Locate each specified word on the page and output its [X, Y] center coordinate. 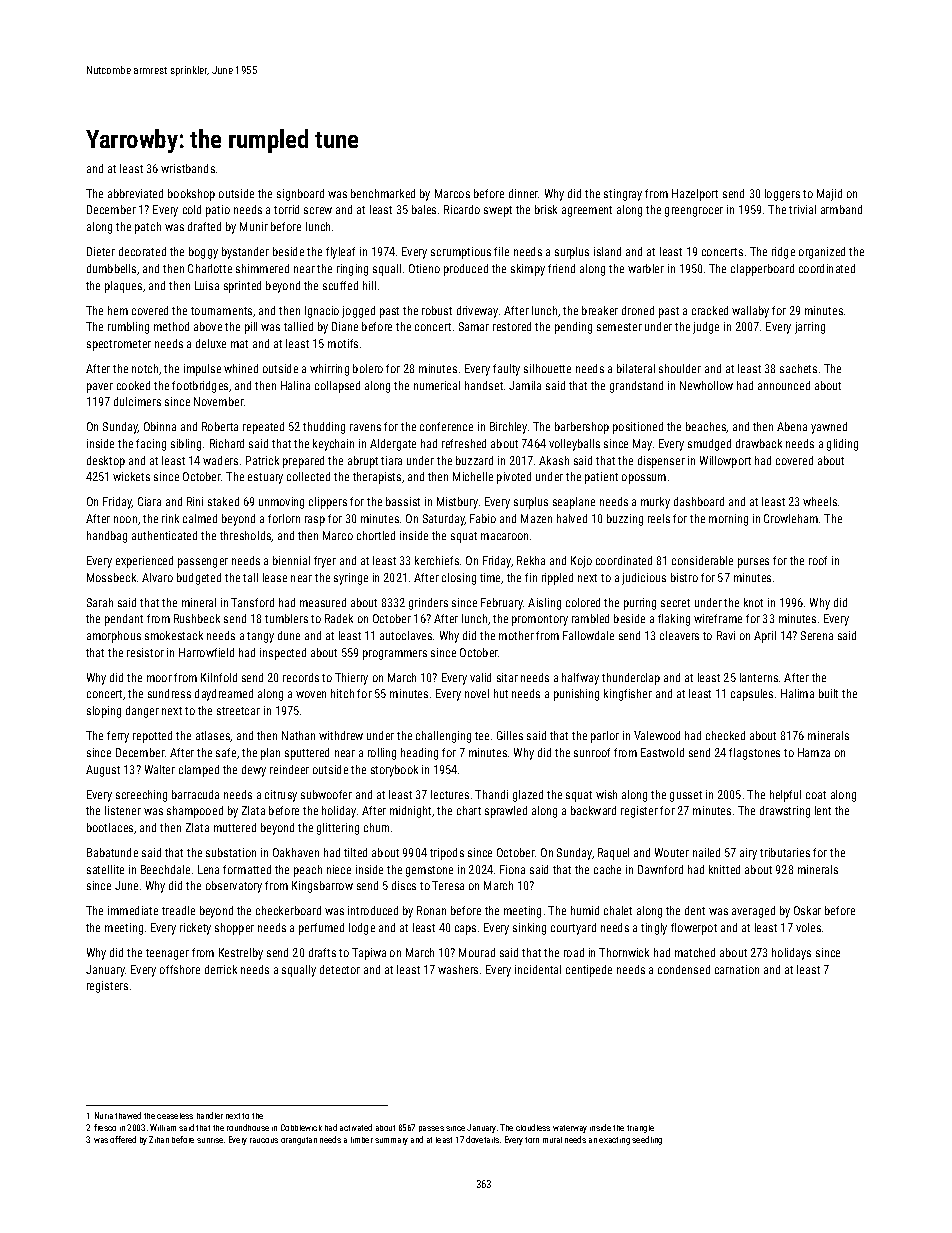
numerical [437, 385]
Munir [254, 226]
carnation [737, 969]
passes [431, 1129]
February [502, 604]
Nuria [104, 1115]
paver [100, 388]
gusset [686, 796]
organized [822, 253]
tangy [260, 637]
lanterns [759, 677]
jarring [810, 328]
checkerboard [288, 910]
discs [404, 885]
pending [573, 328]
